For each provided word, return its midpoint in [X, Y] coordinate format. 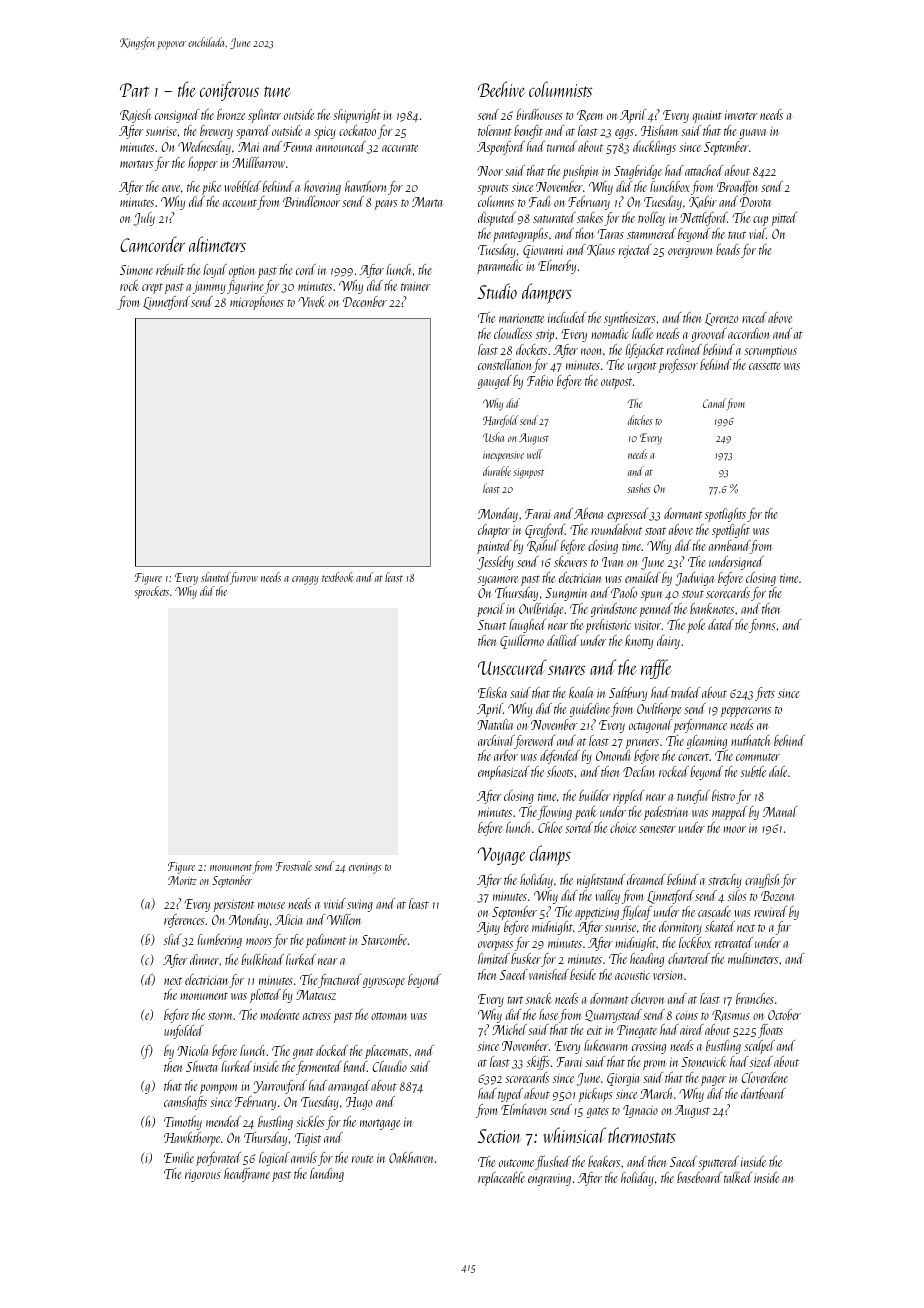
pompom [218, 1089]
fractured [339, 981]
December [365, 301]
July [144, 219]
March [656, 1093]
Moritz [182, 880]
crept [152, 289]
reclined [684, 349]
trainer [416, 286]
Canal [714, 403]
